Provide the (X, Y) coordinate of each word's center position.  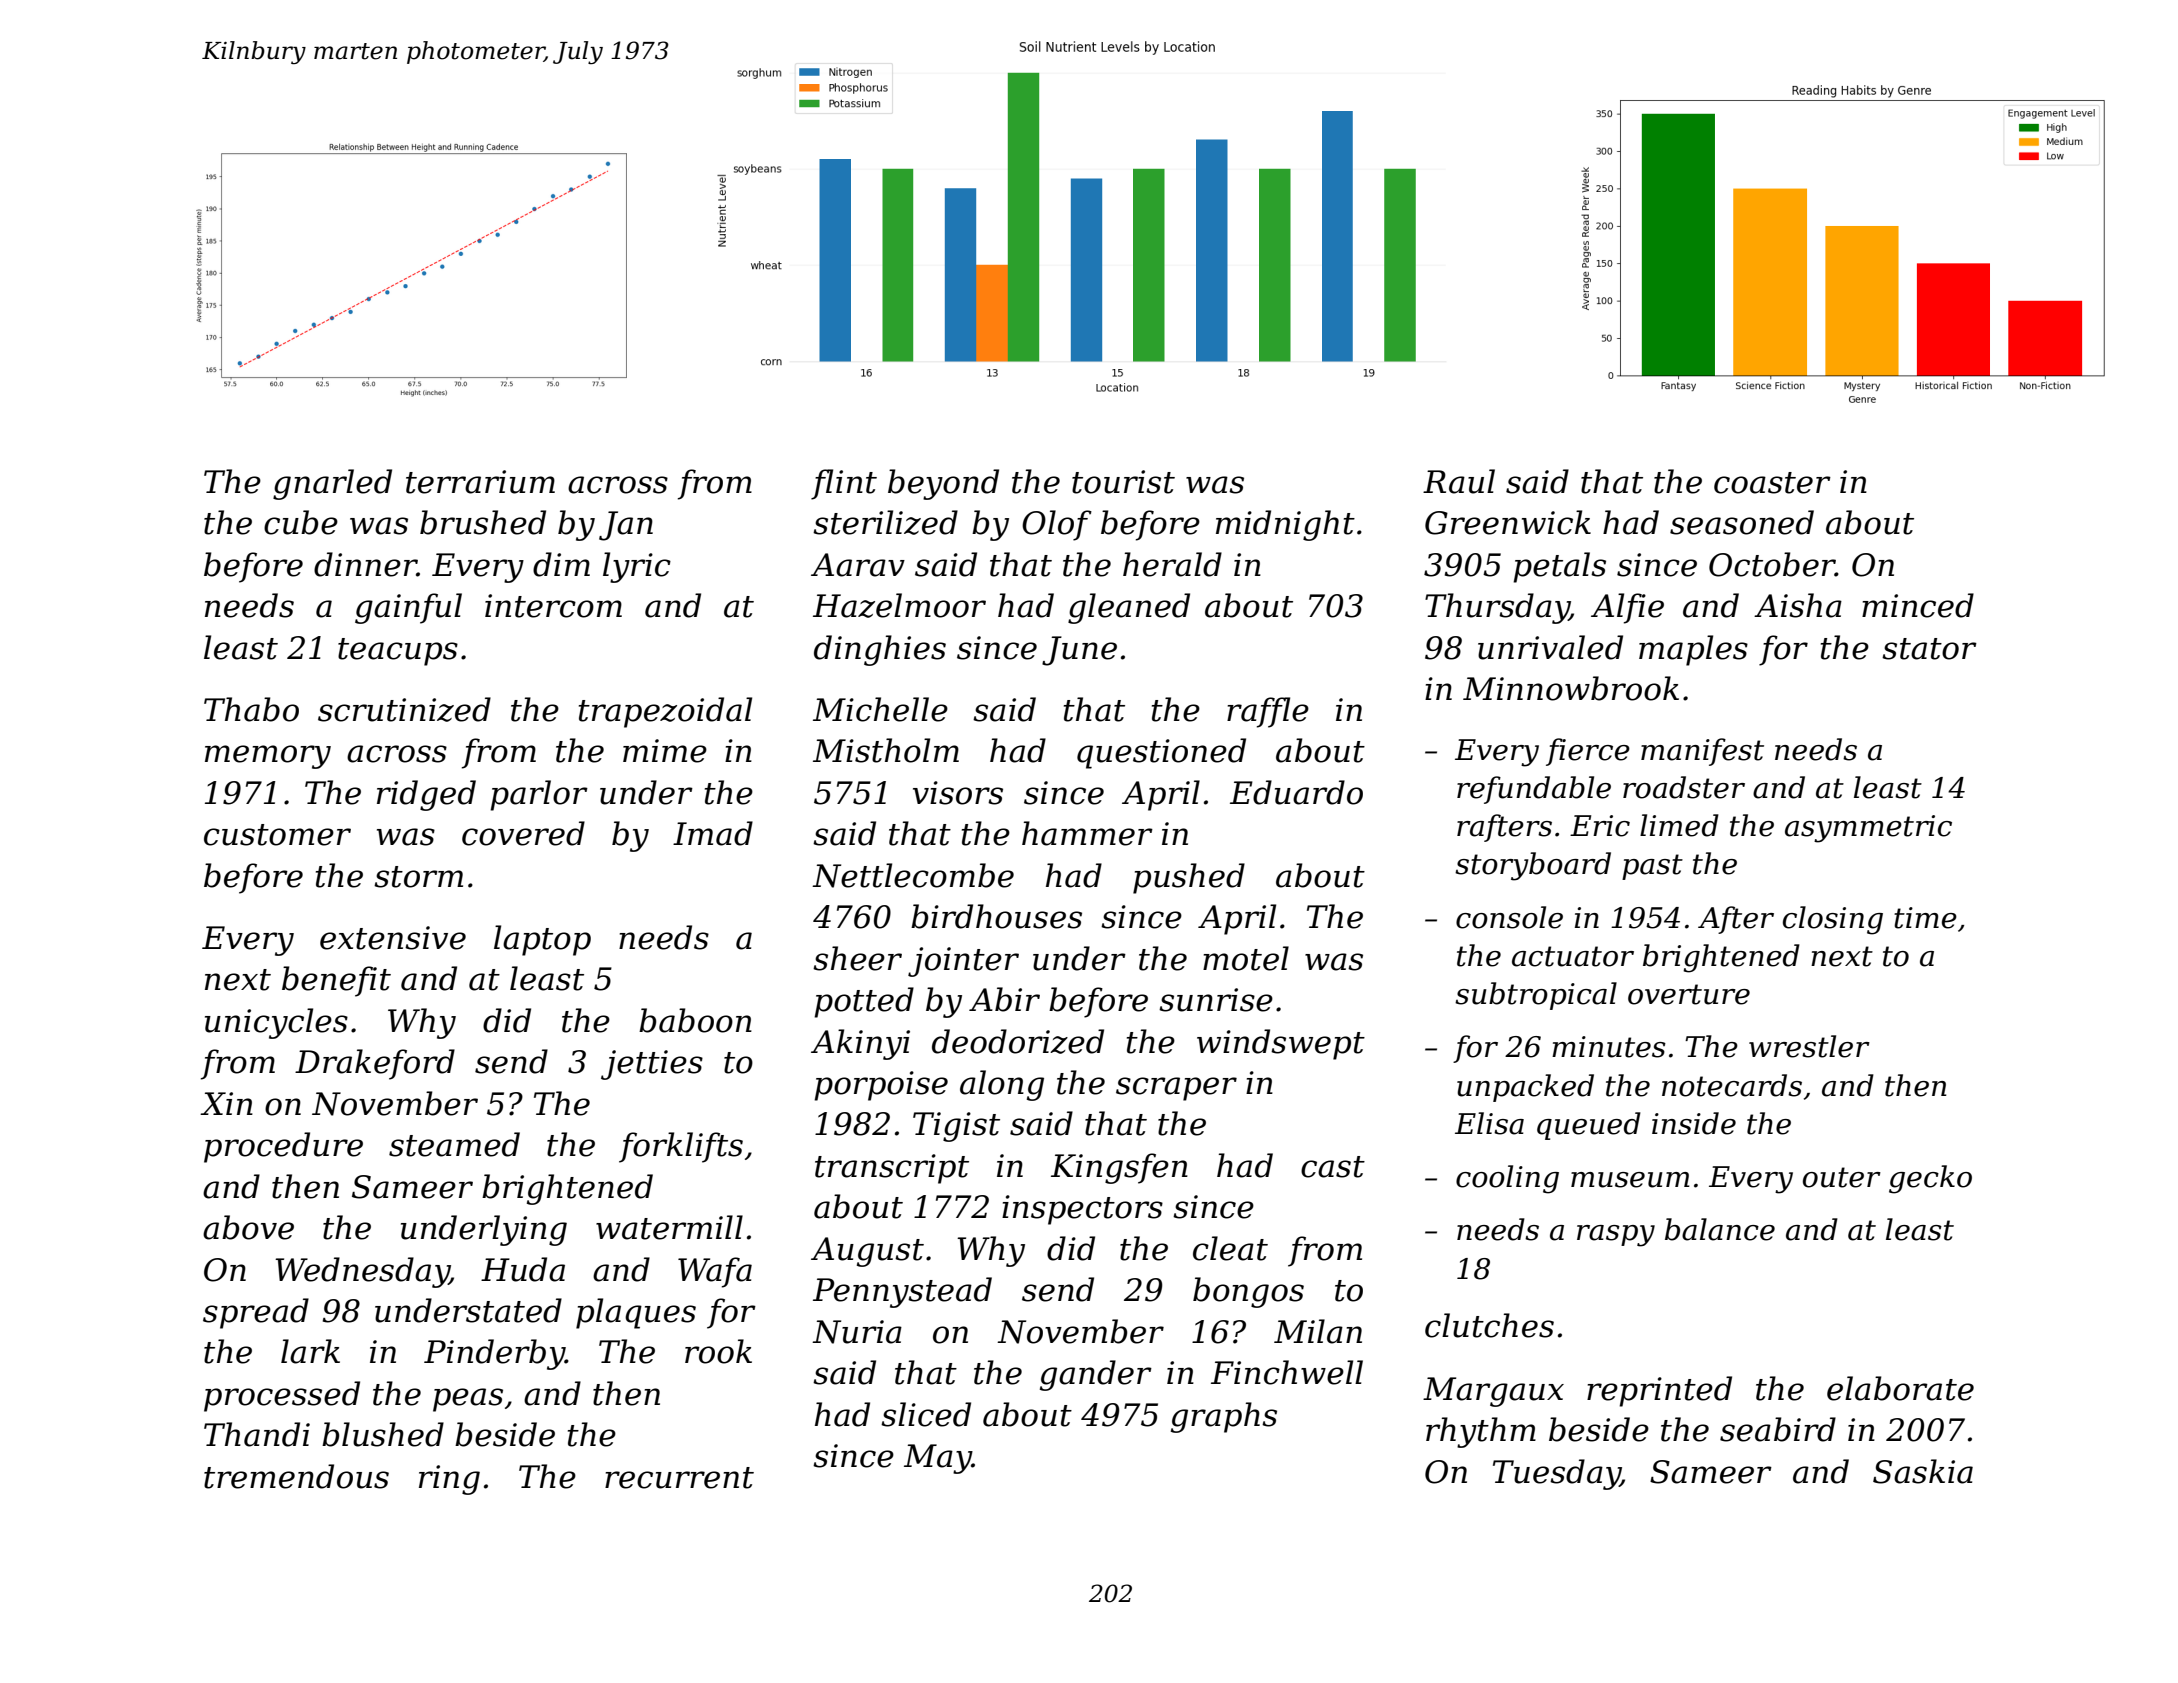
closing (1833, 920)
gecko (1930, 1179)
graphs (1224, 1417)
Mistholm (886, 750)
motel (1246, 958)
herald (1172, 564)
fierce (1588, 752)
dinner (365, 564)
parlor (539, 795)
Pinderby (494, 1354)
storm (418, 877)
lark (310, 1351)
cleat (1230, 1248)
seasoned (1742, 522)
